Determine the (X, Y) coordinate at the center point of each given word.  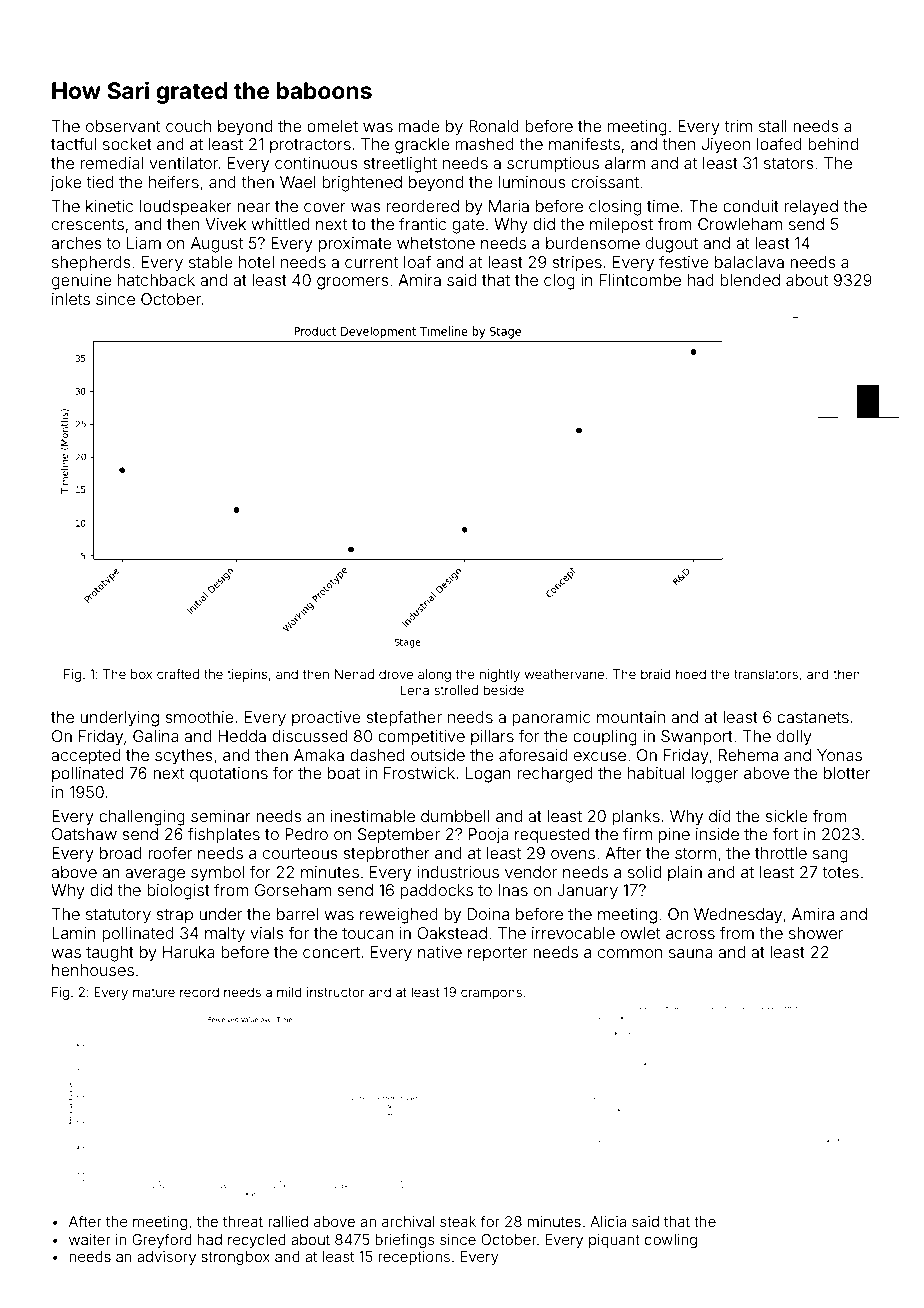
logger (715, 775)
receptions (414, 1258)
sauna (691, 953)
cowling (671, 1241)
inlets (71, 299)
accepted (85, 757)
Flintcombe (640, 280)
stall (773, 126)
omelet (332, 126)
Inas (513, 890)
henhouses (93, 970)
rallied (288, 1221)
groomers (352, 283)
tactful (73, 143)
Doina (488, 914)
